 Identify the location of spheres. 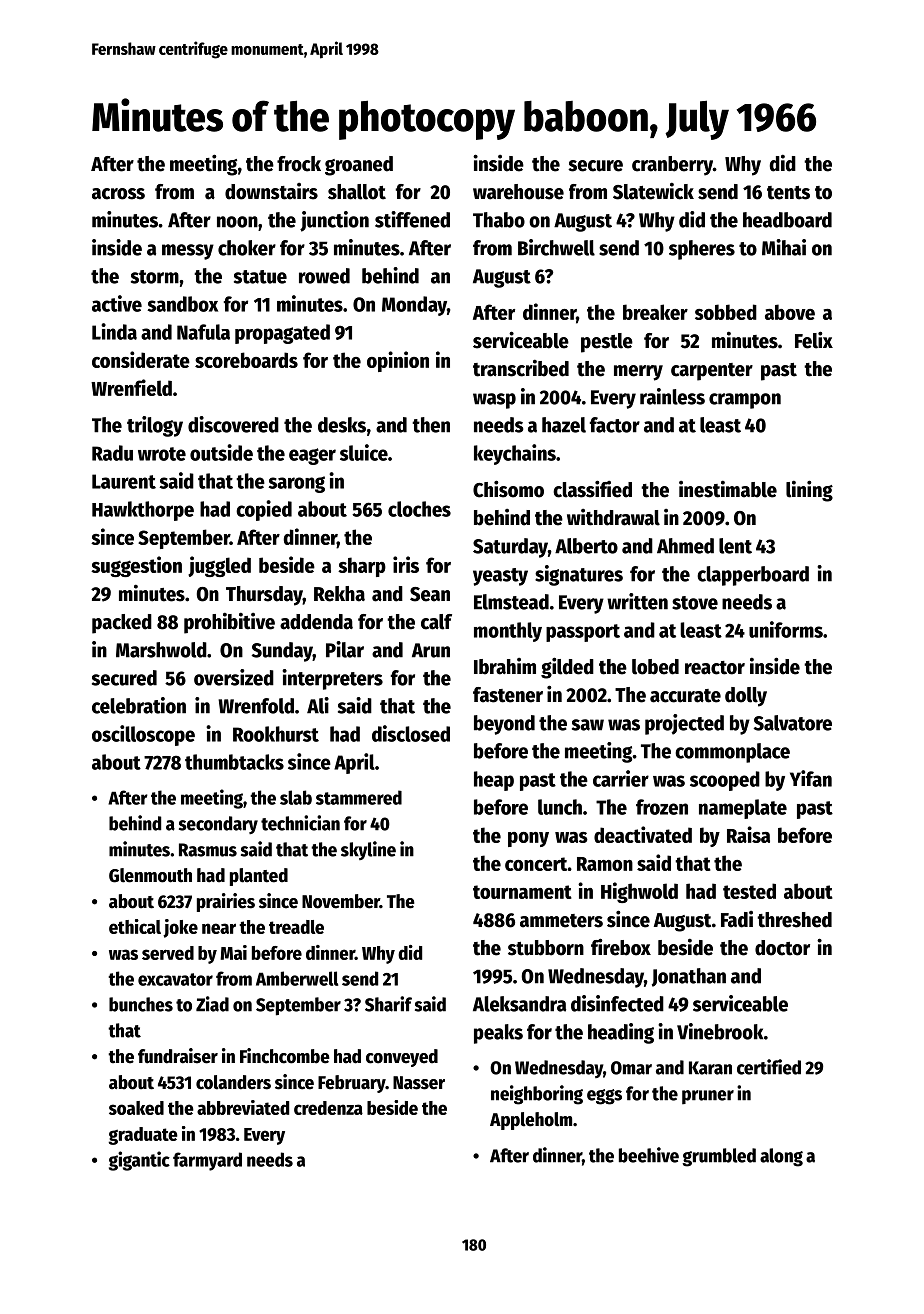
(702, 250).
